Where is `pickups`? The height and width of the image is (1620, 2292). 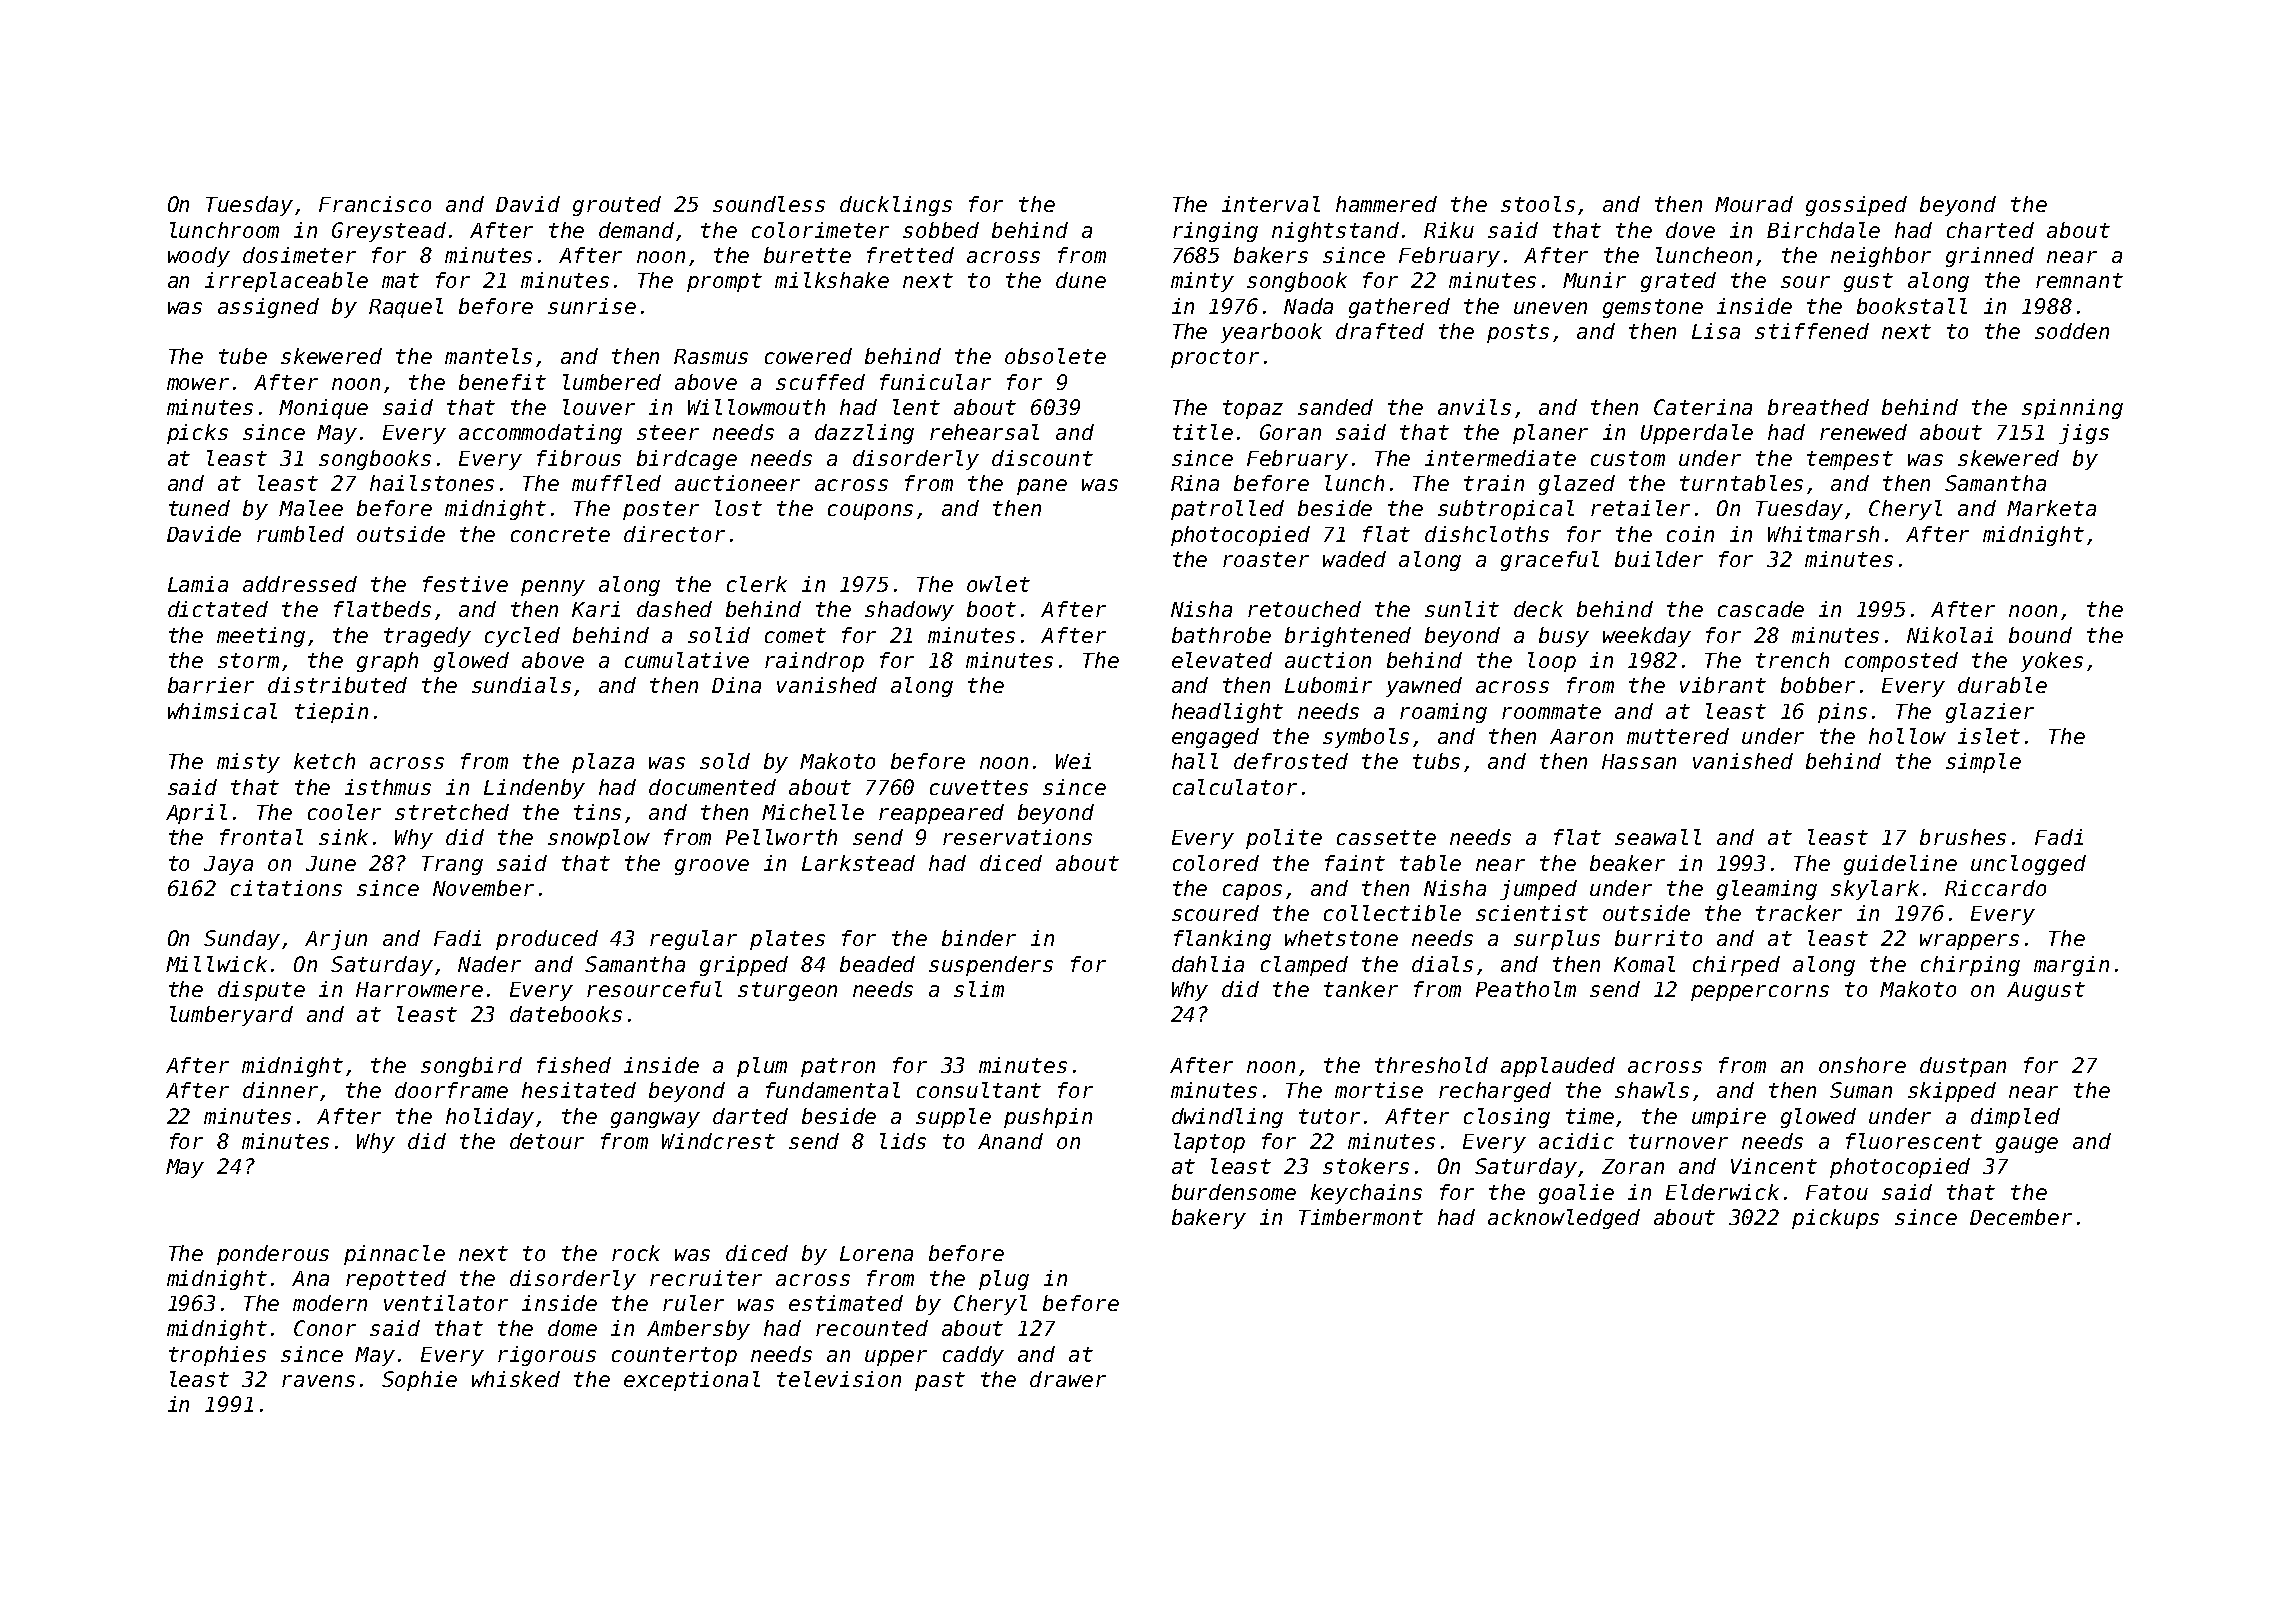
pickups is located at coordinates (1835, 1219).
